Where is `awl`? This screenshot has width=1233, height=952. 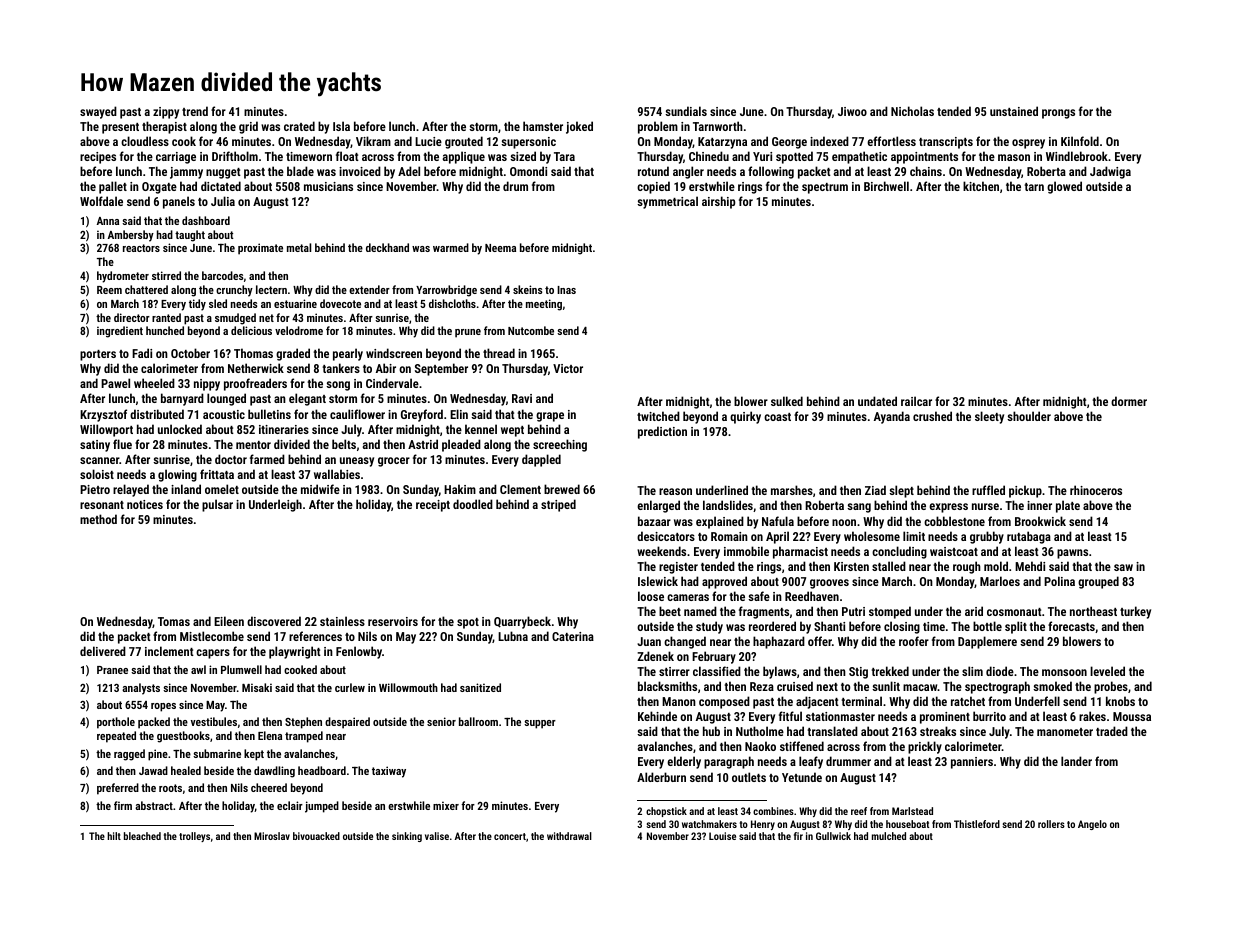
awl is located at coordinates (198, 669).
